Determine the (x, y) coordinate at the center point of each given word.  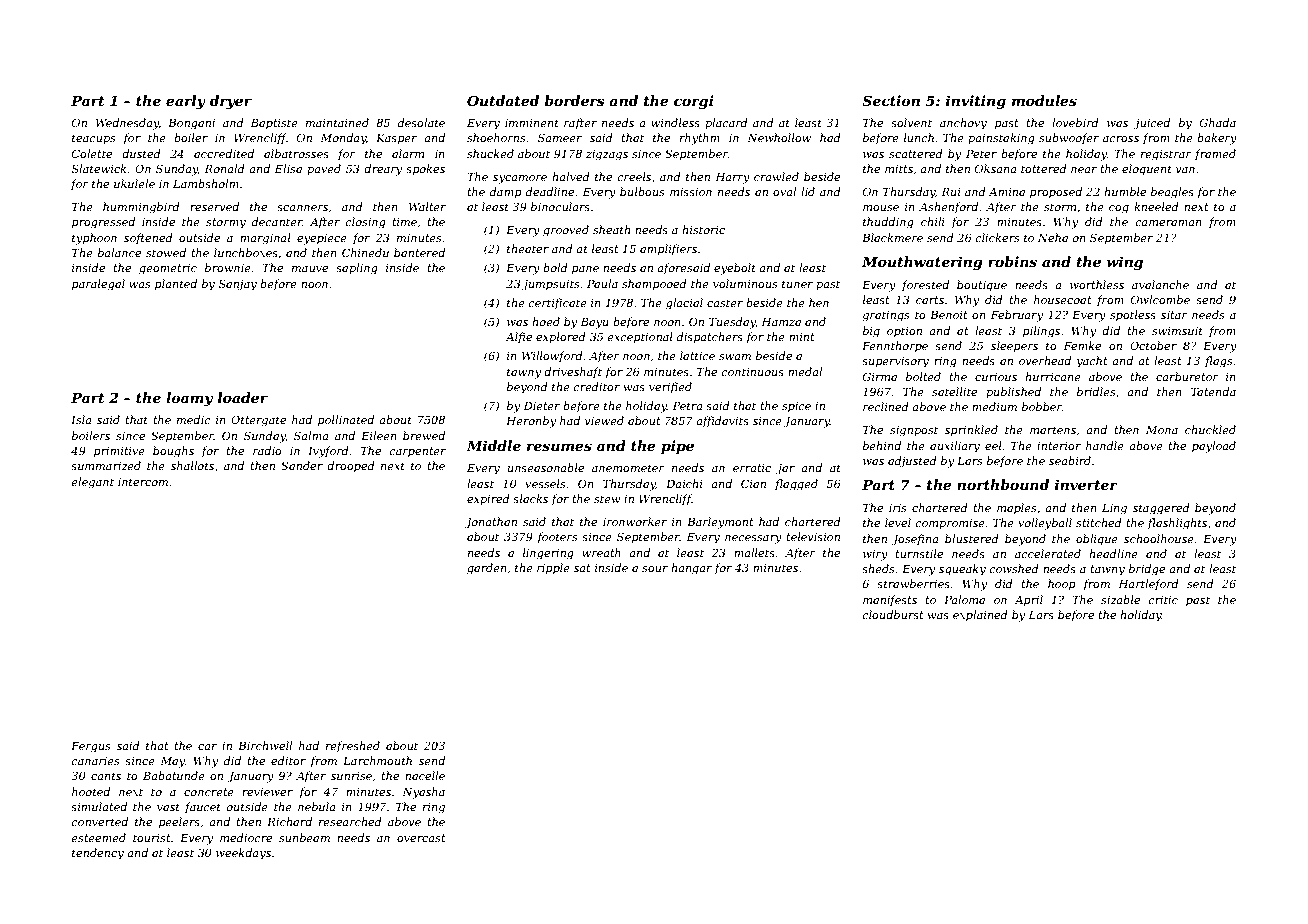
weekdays (243, 854)
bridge (1147, 570)
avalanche (1160, 284)
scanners (302, 208)
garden (487, 569)
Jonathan (491, 523)
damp (506, 193)
